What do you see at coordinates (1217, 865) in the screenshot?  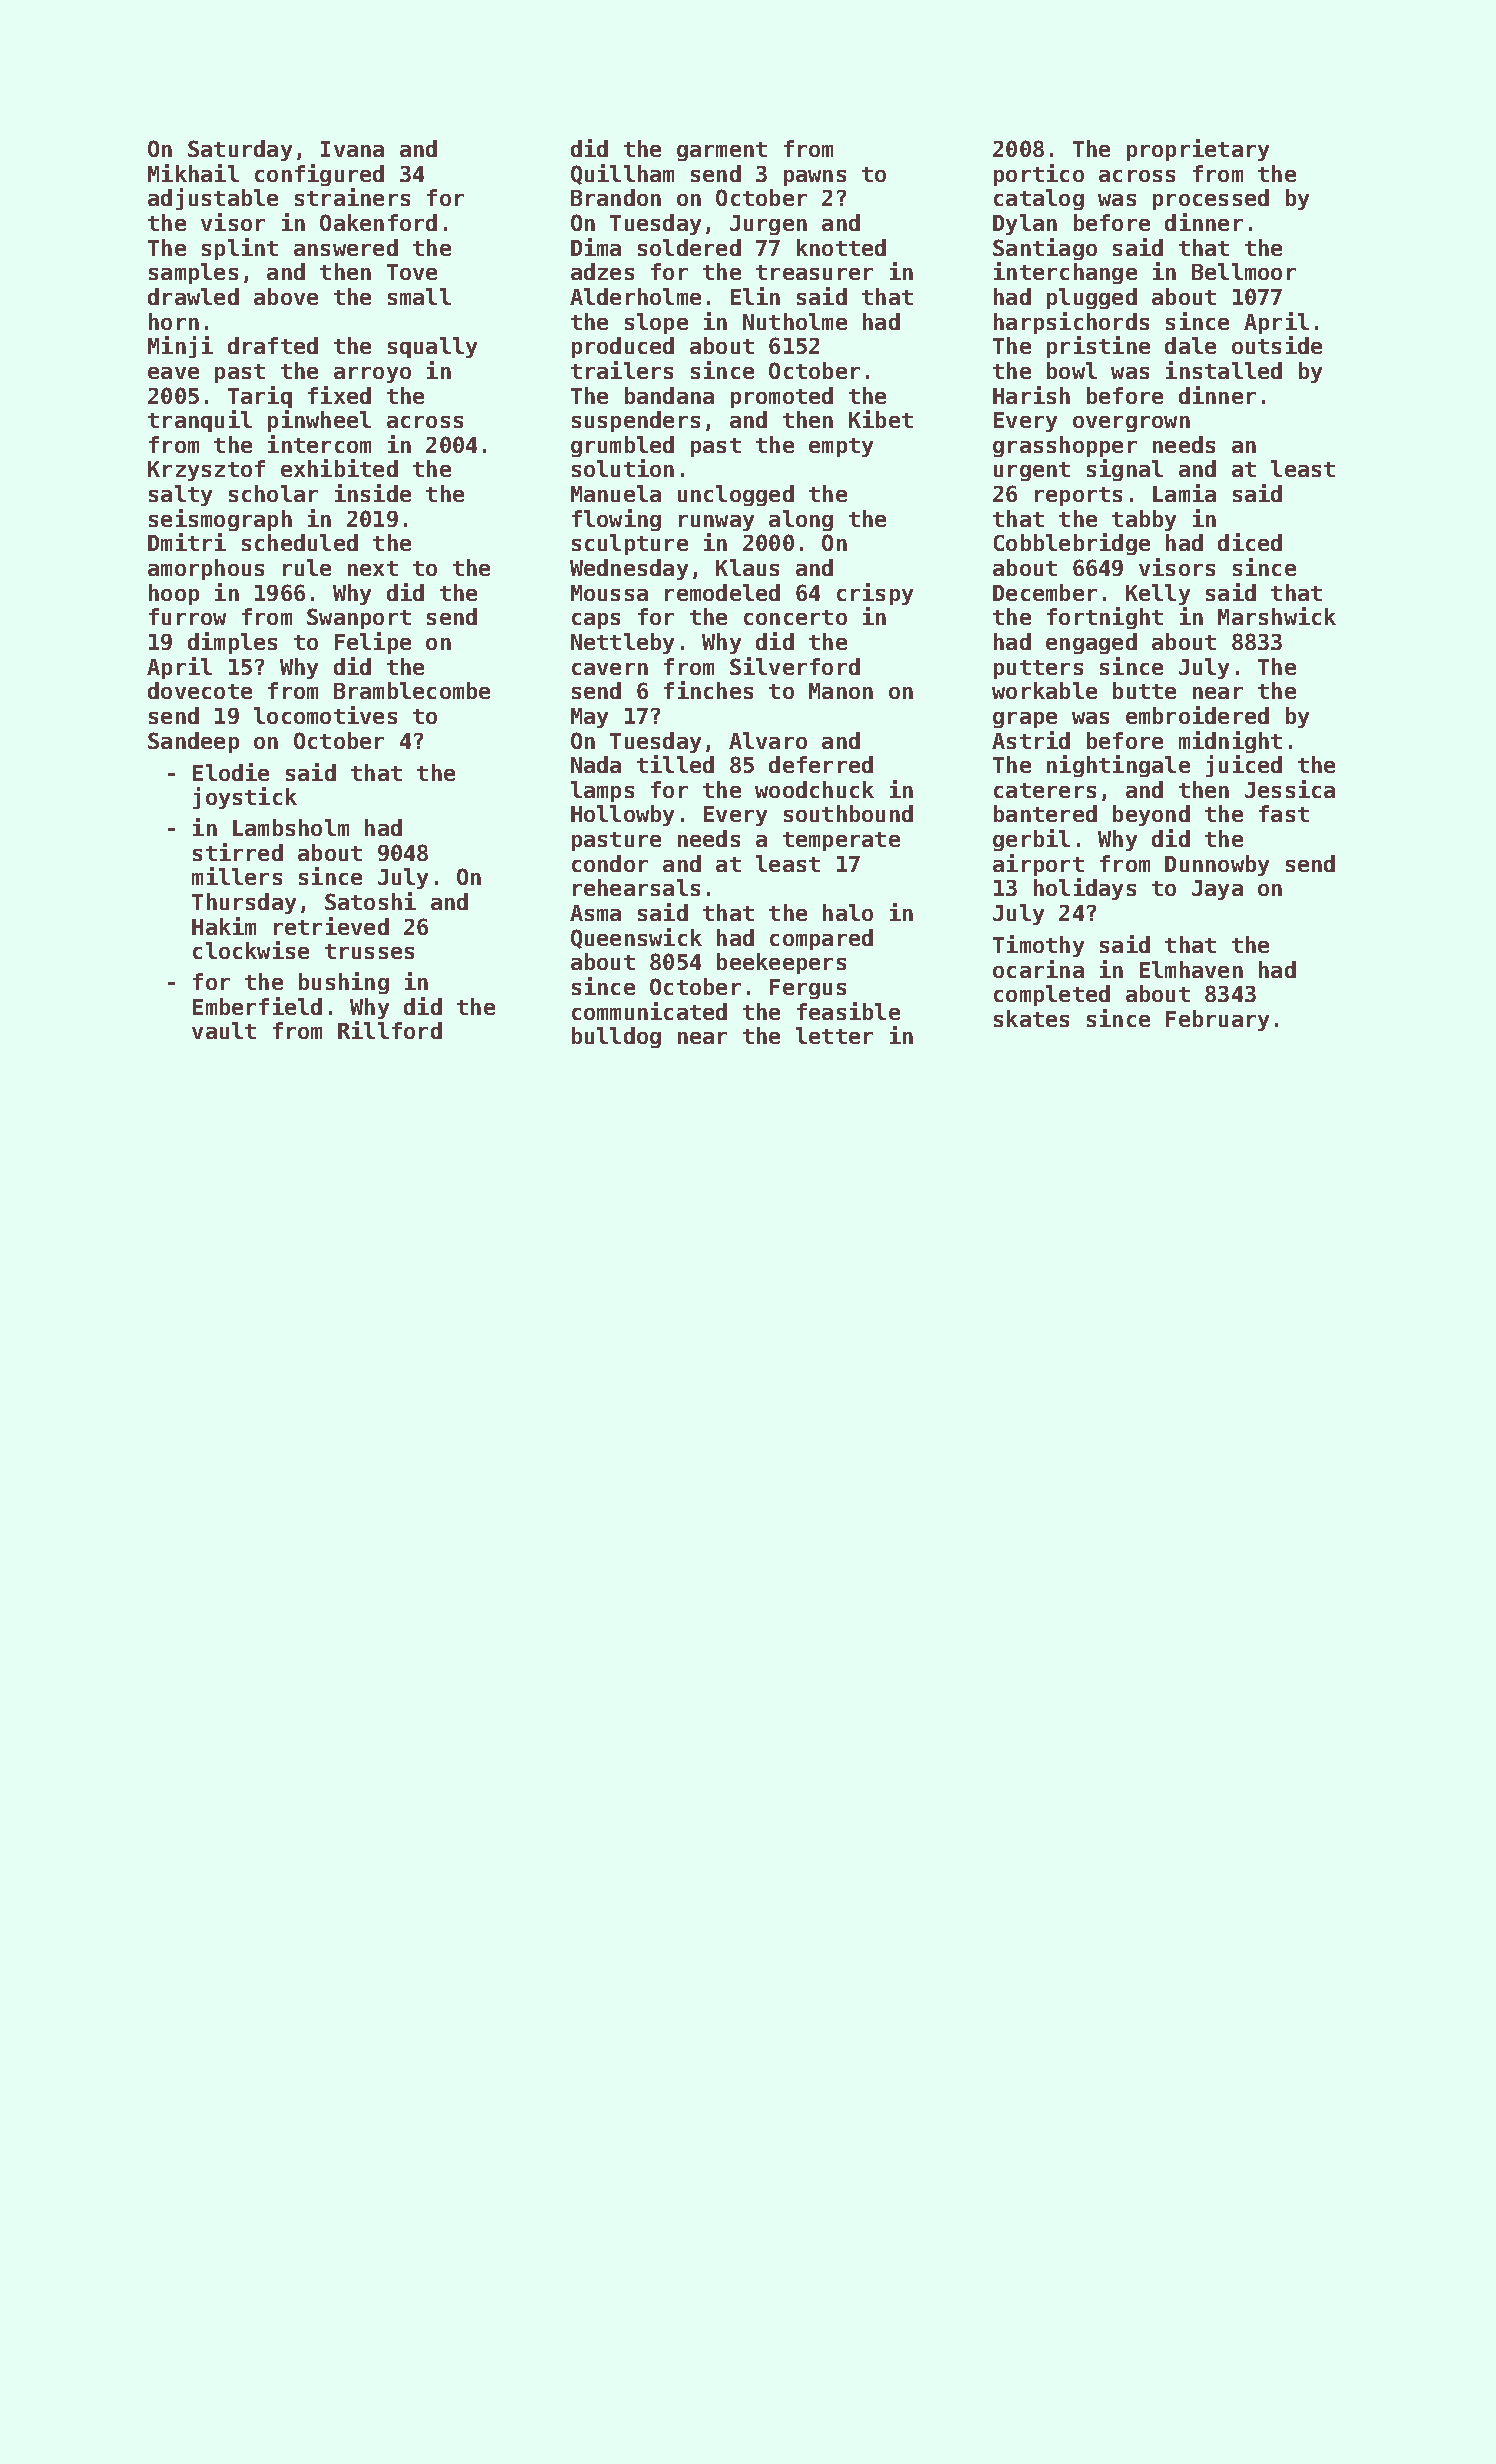 I see `Dunnowby` at bounding box center [1217, 865].
